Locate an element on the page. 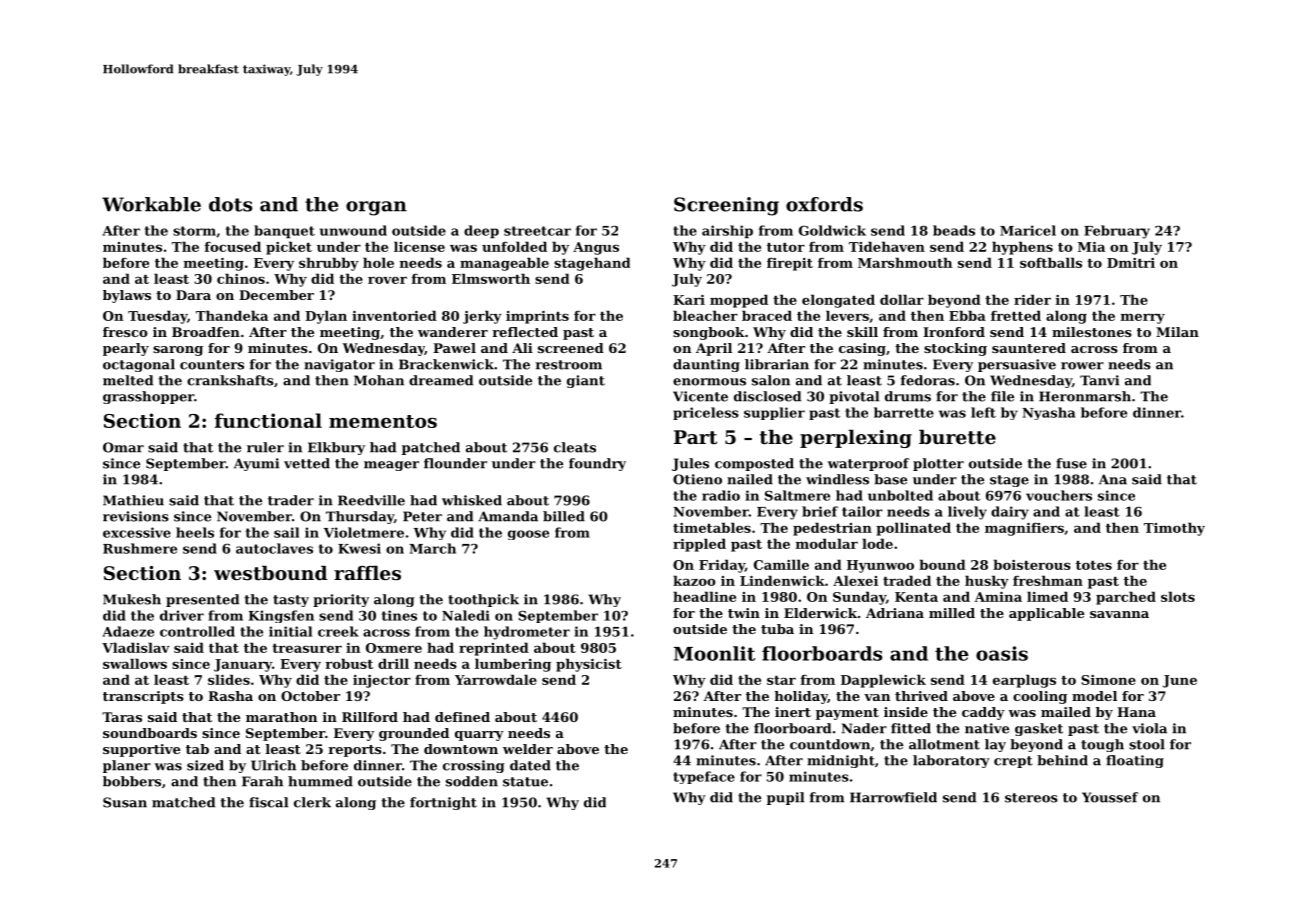  Otieno is located at coordinates (697, 479).
